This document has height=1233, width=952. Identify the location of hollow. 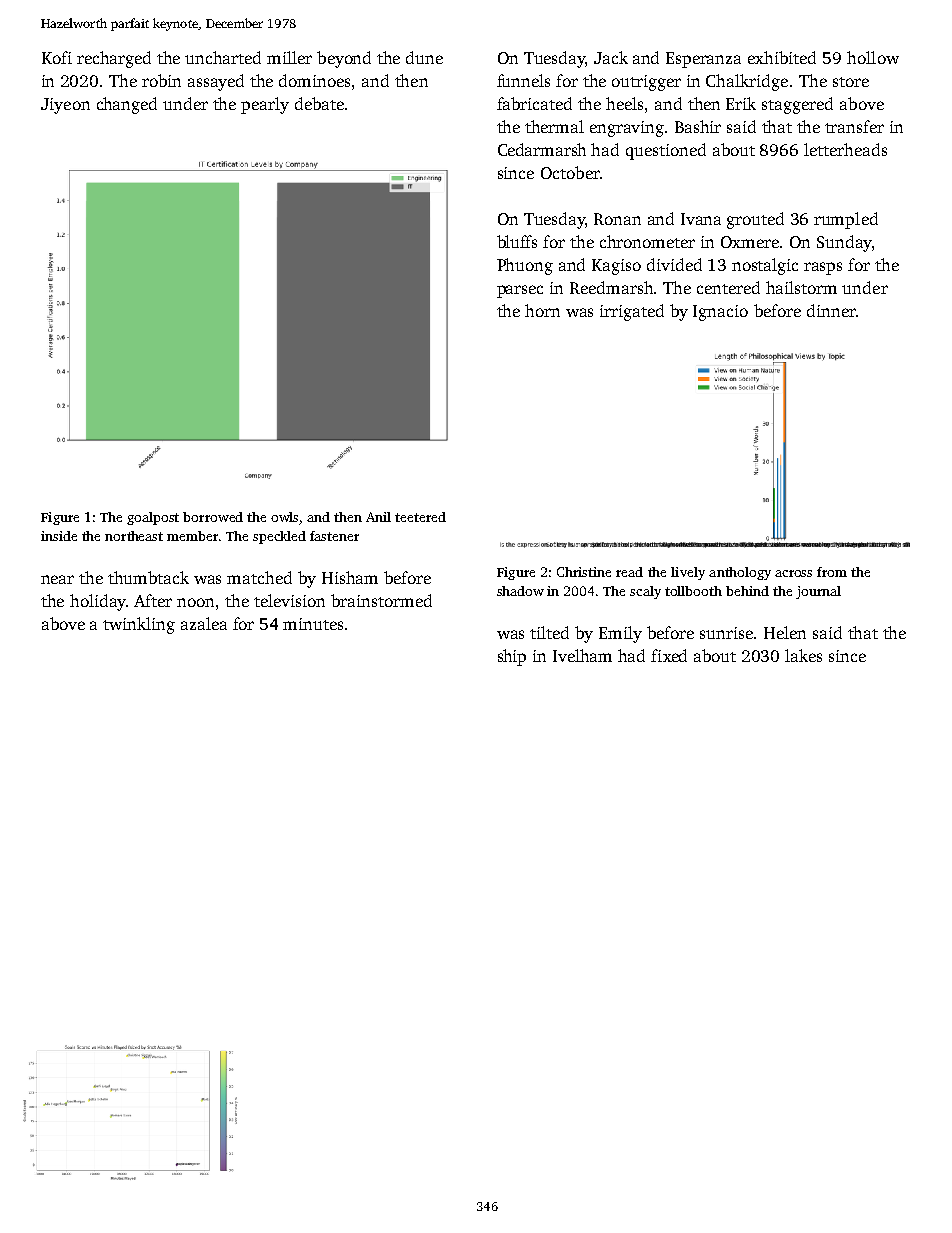
(873, 57).
